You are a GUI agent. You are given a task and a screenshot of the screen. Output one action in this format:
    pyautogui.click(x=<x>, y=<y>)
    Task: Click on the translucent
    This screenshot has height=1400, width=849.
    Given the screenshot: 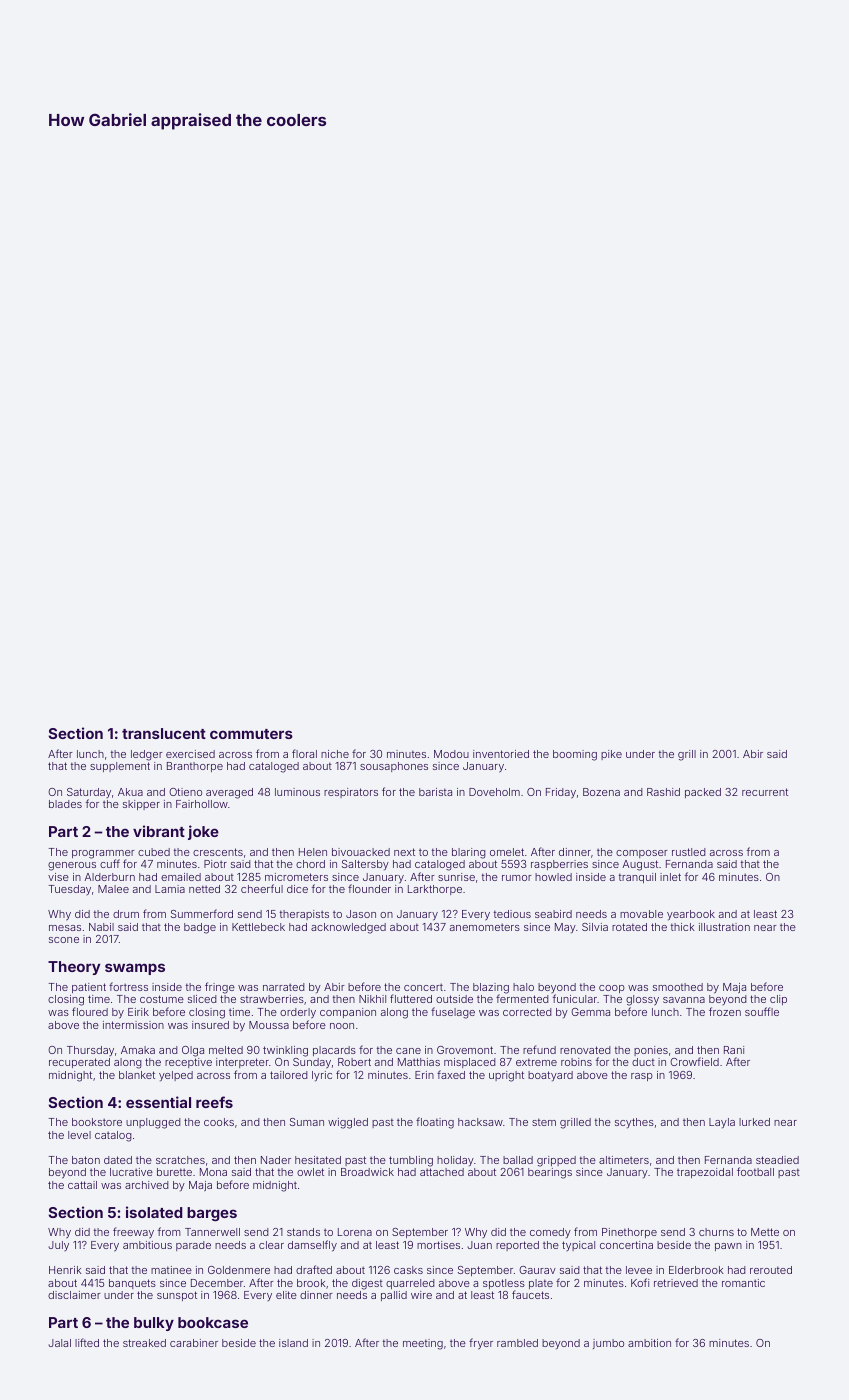 What is the action you would take?
    pyautogui.click(x=164, y=733)
